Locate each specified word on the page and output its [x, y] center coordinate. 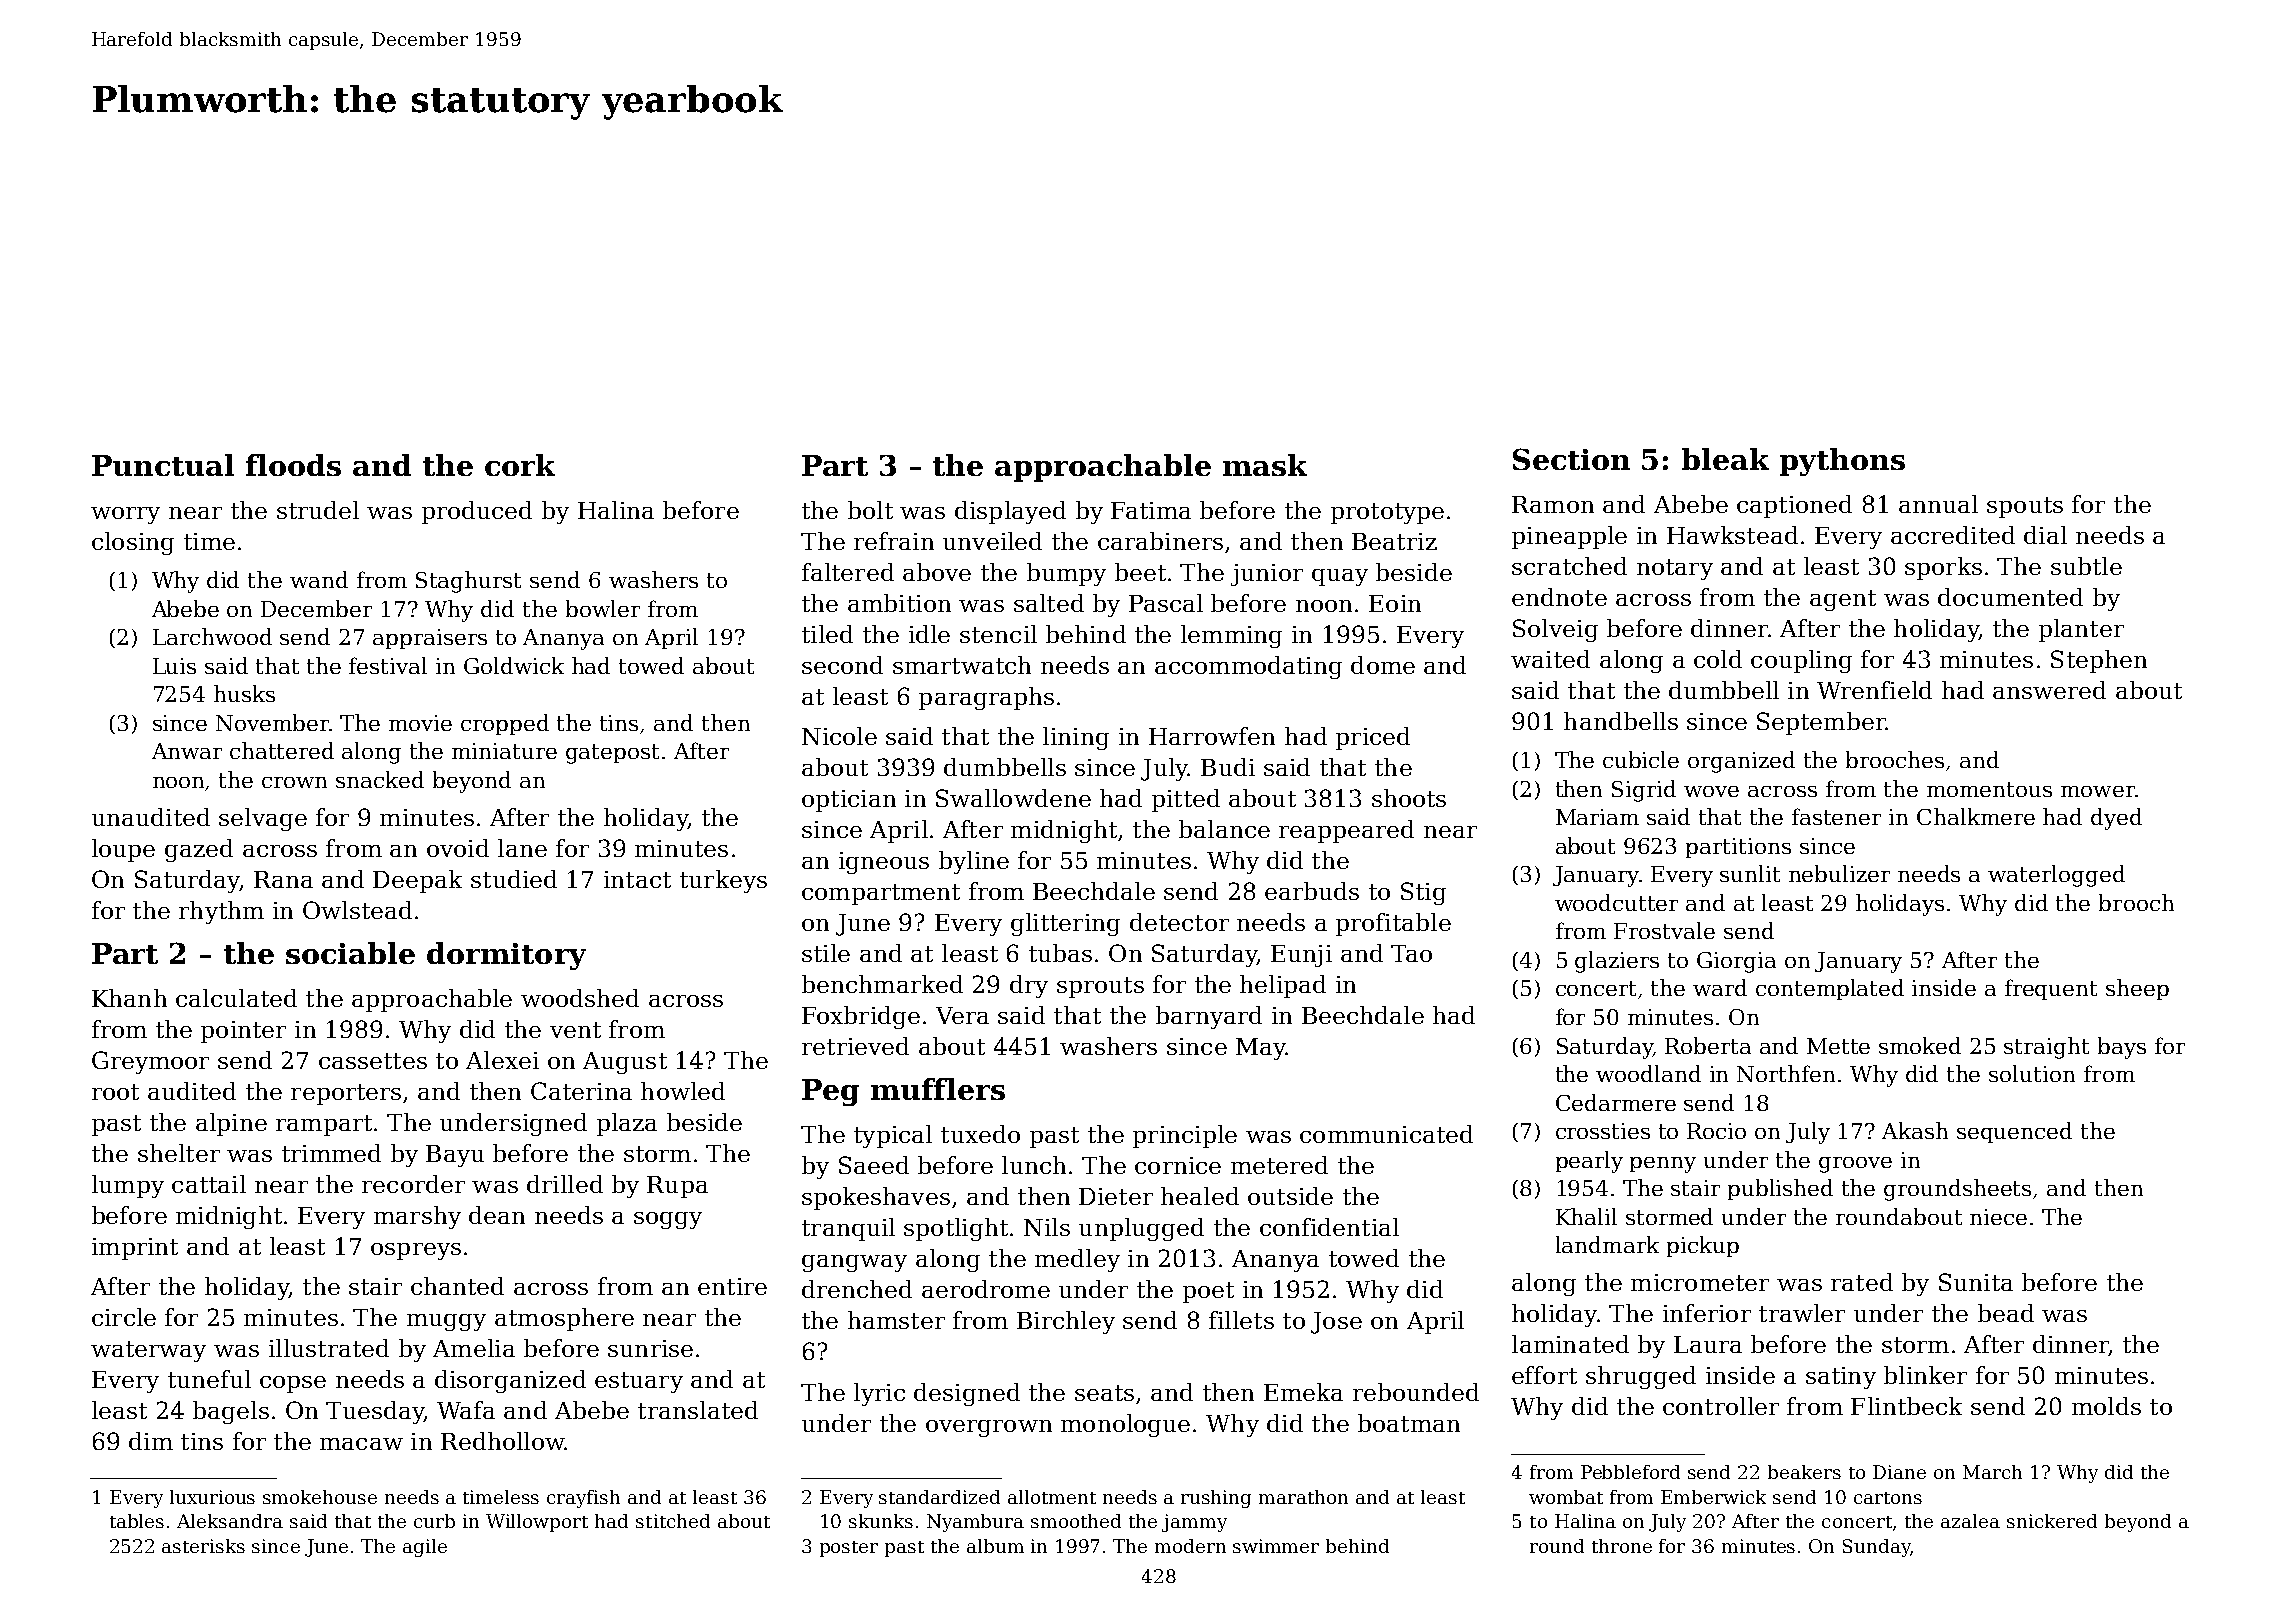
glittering [1065, 924]
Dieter [1116, 1196]
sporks [1943, 568]
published [1780, 1189]
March [1992, 1472]
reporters [346, 1094]
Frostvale [1664, 930]
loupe [123, 850]
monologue [1125, 1425]
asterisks [203, 1546]
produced [477, 512]
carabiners [1160, 541]
